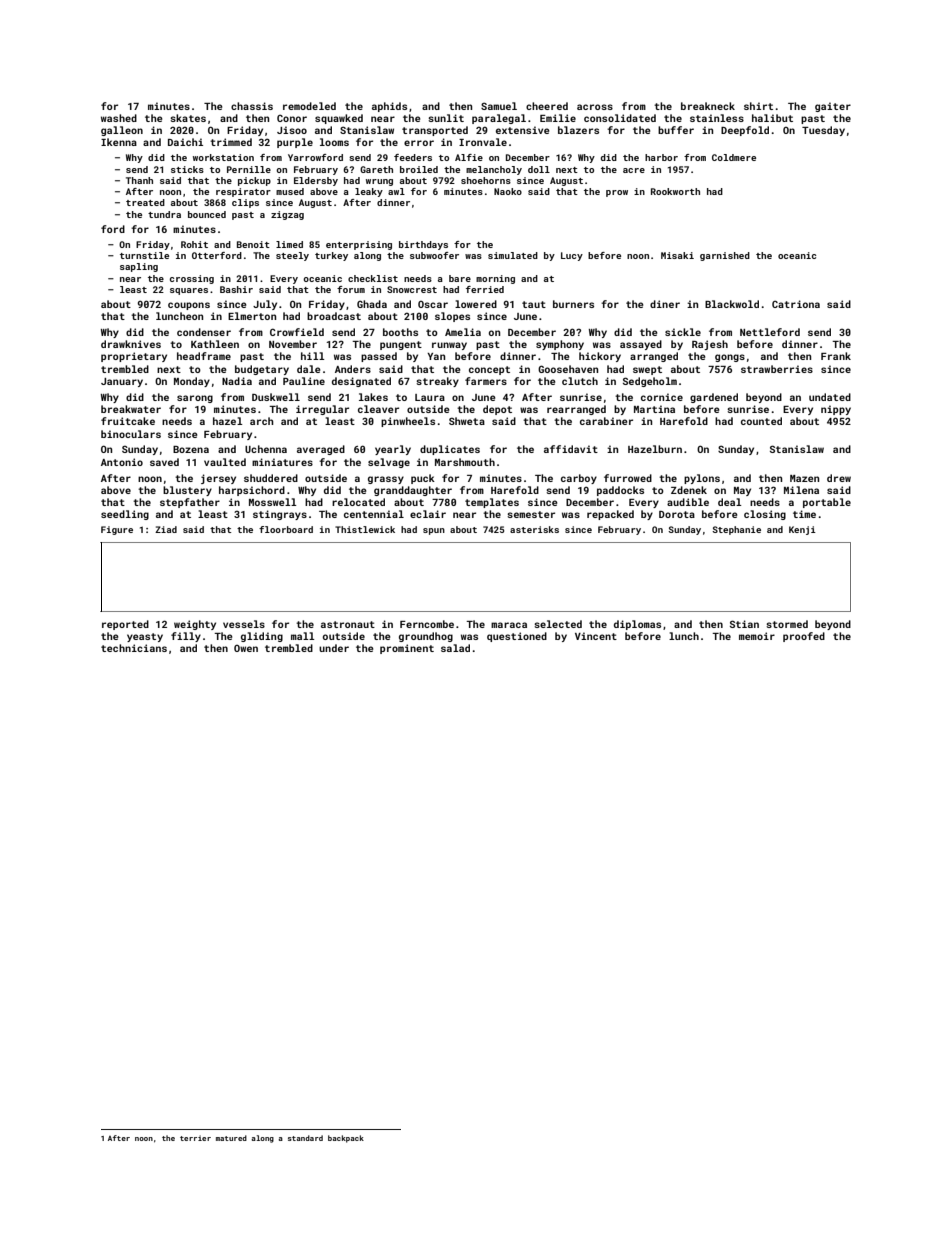 The image size is (952, 1233). Describe the element at coordinates (757, 636) in the page. I see `memoir` at that location.
